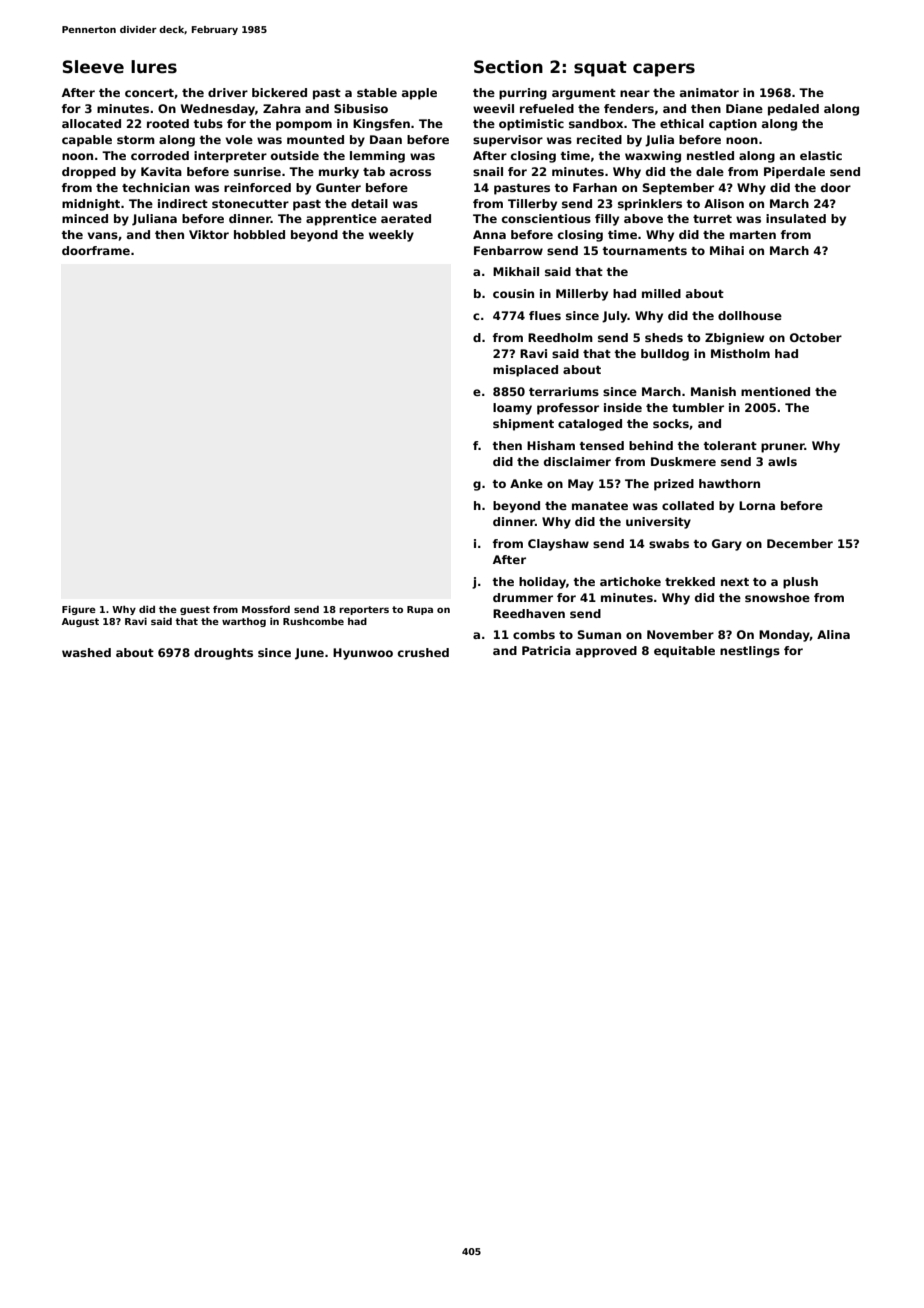  I want to click on mentioned, so click(775, 391).
